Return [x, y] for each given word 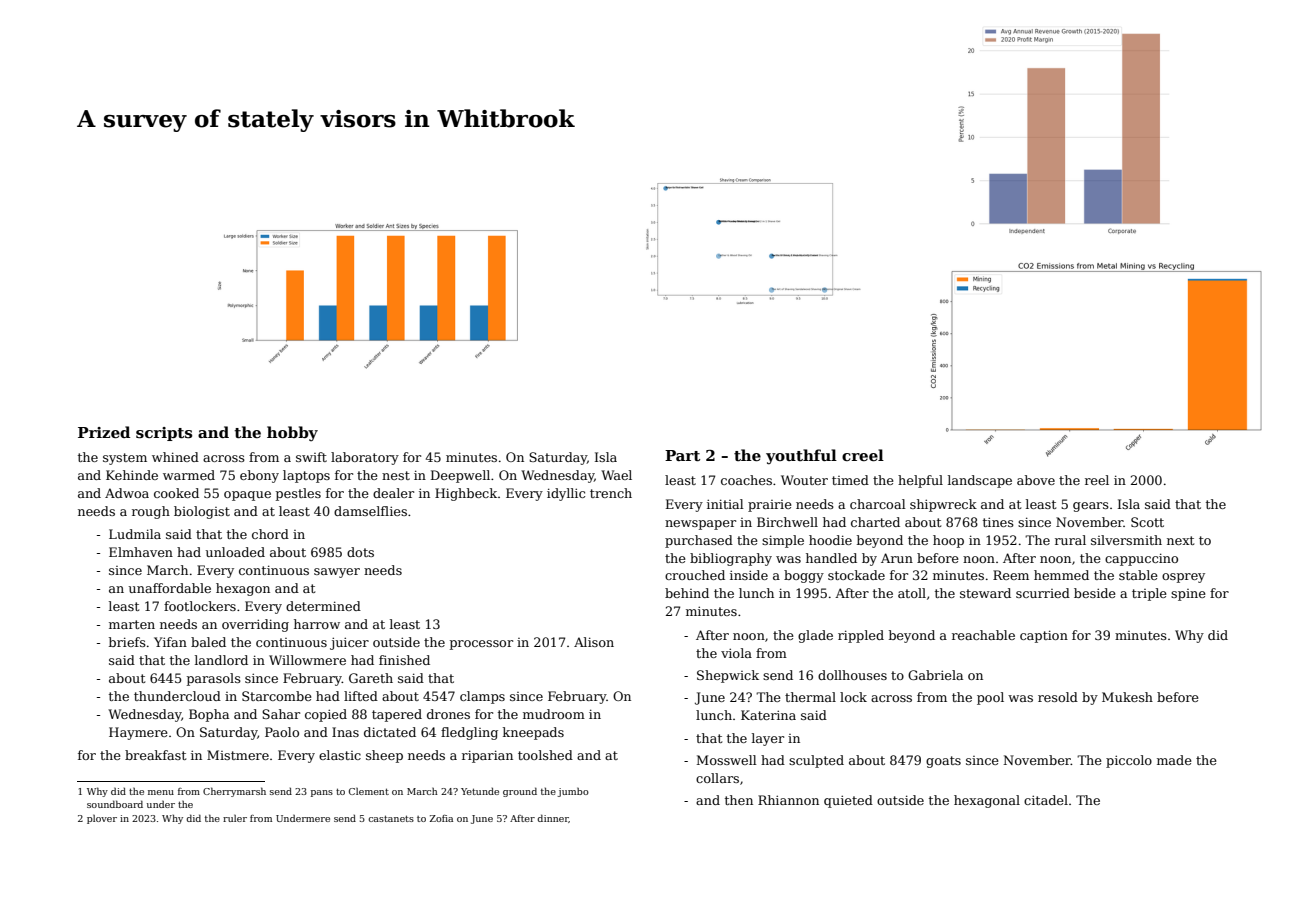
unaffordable [170, 588]
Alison [594, 642]
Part [682, 455]
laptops [306, 476]
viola [736, 653]
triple [1149, 594]
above [1036, 480]
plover [102, 819]
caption [1044, 636]
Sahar [281, 714]
